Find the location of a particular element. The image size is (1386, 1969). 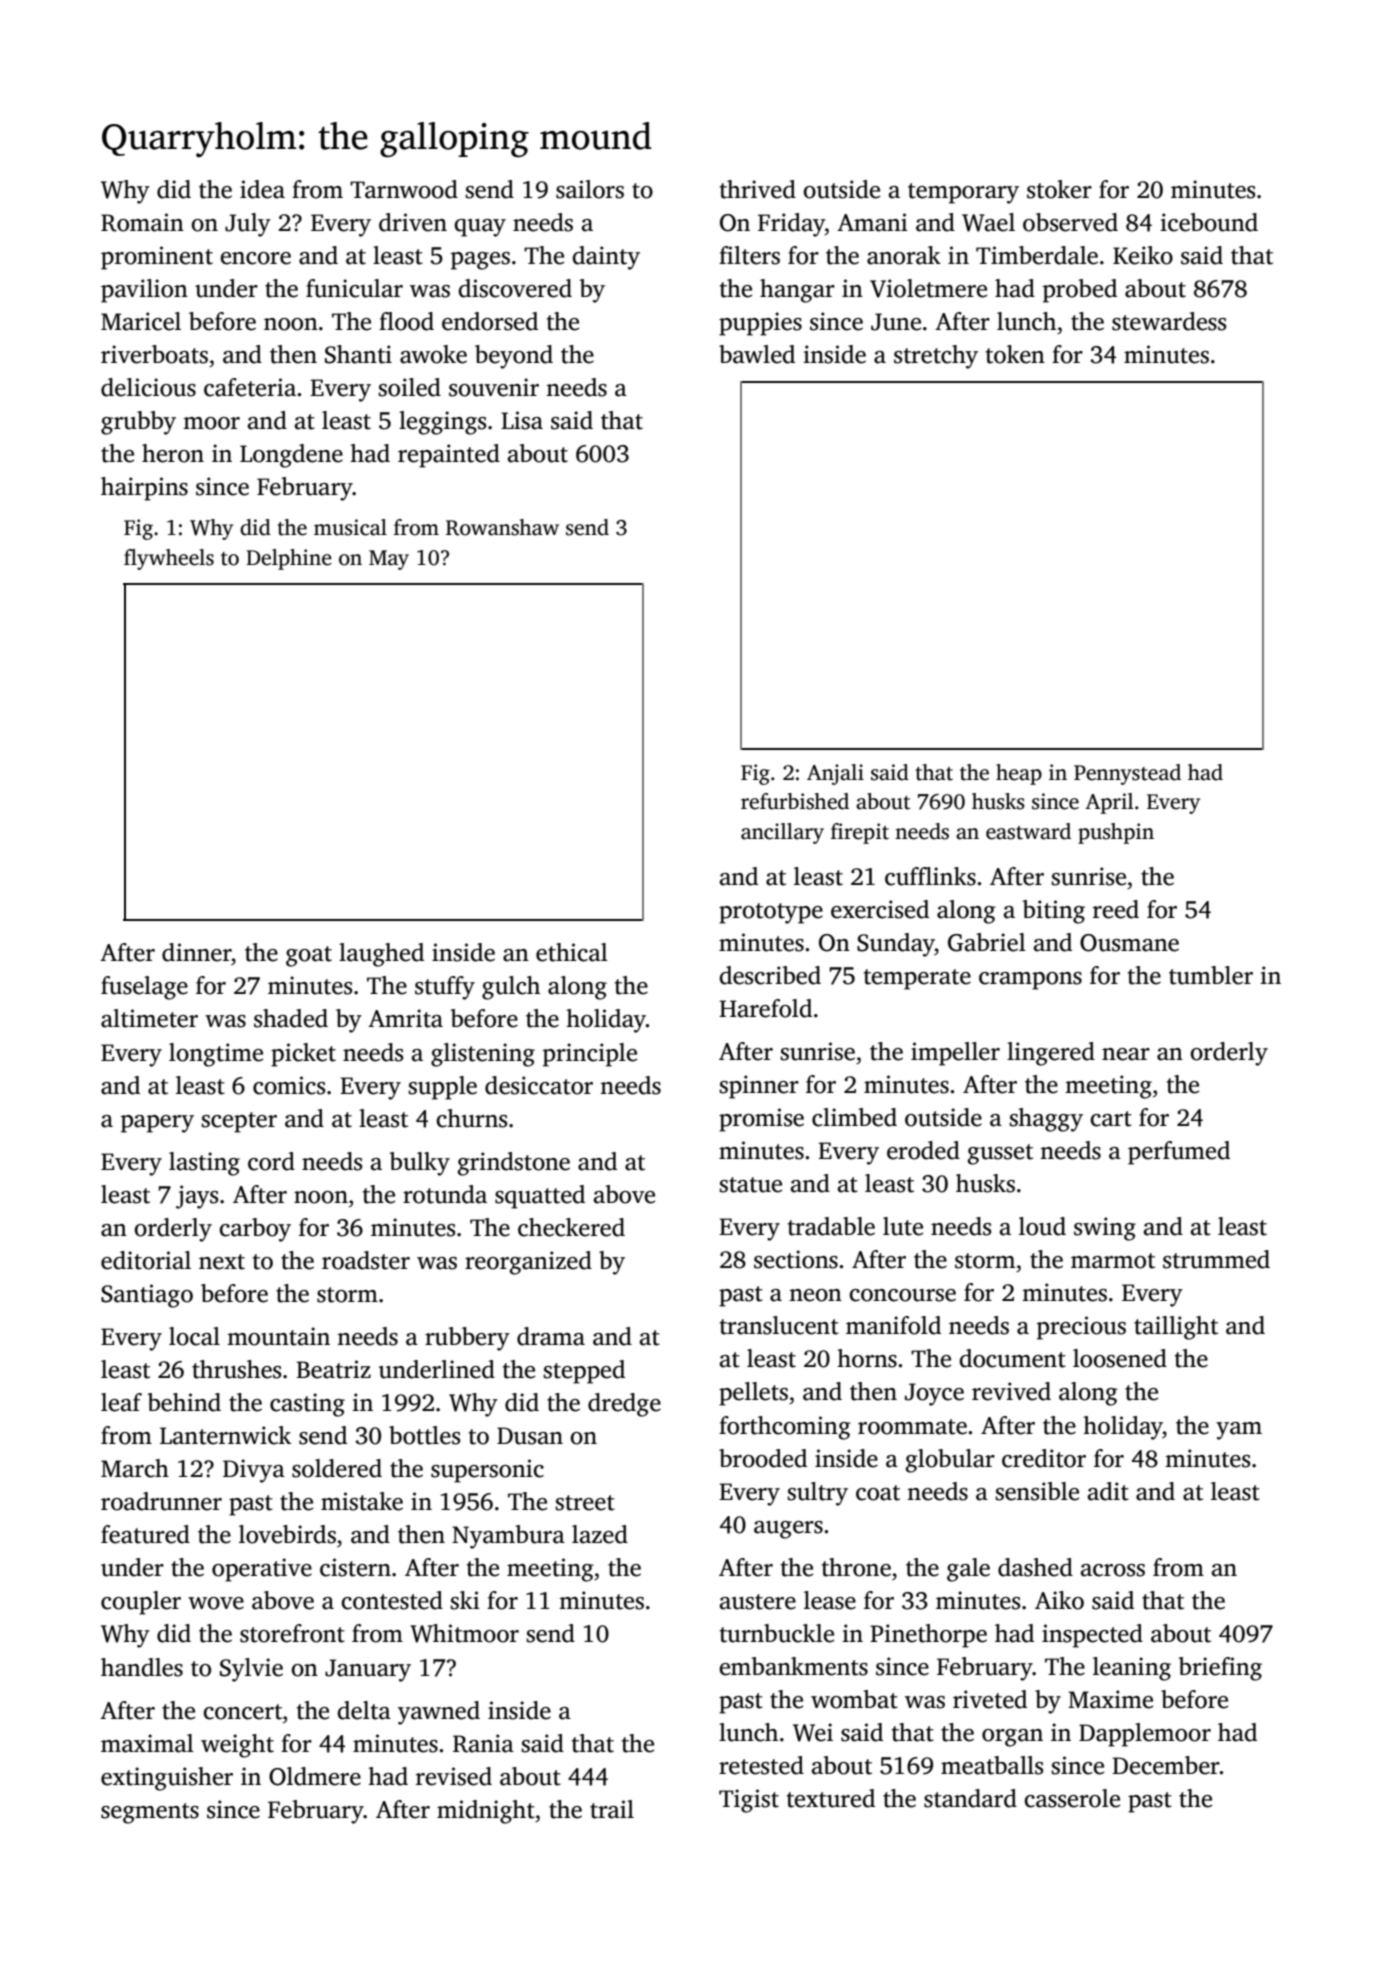

heap is located at coordinates (1019, 774).
